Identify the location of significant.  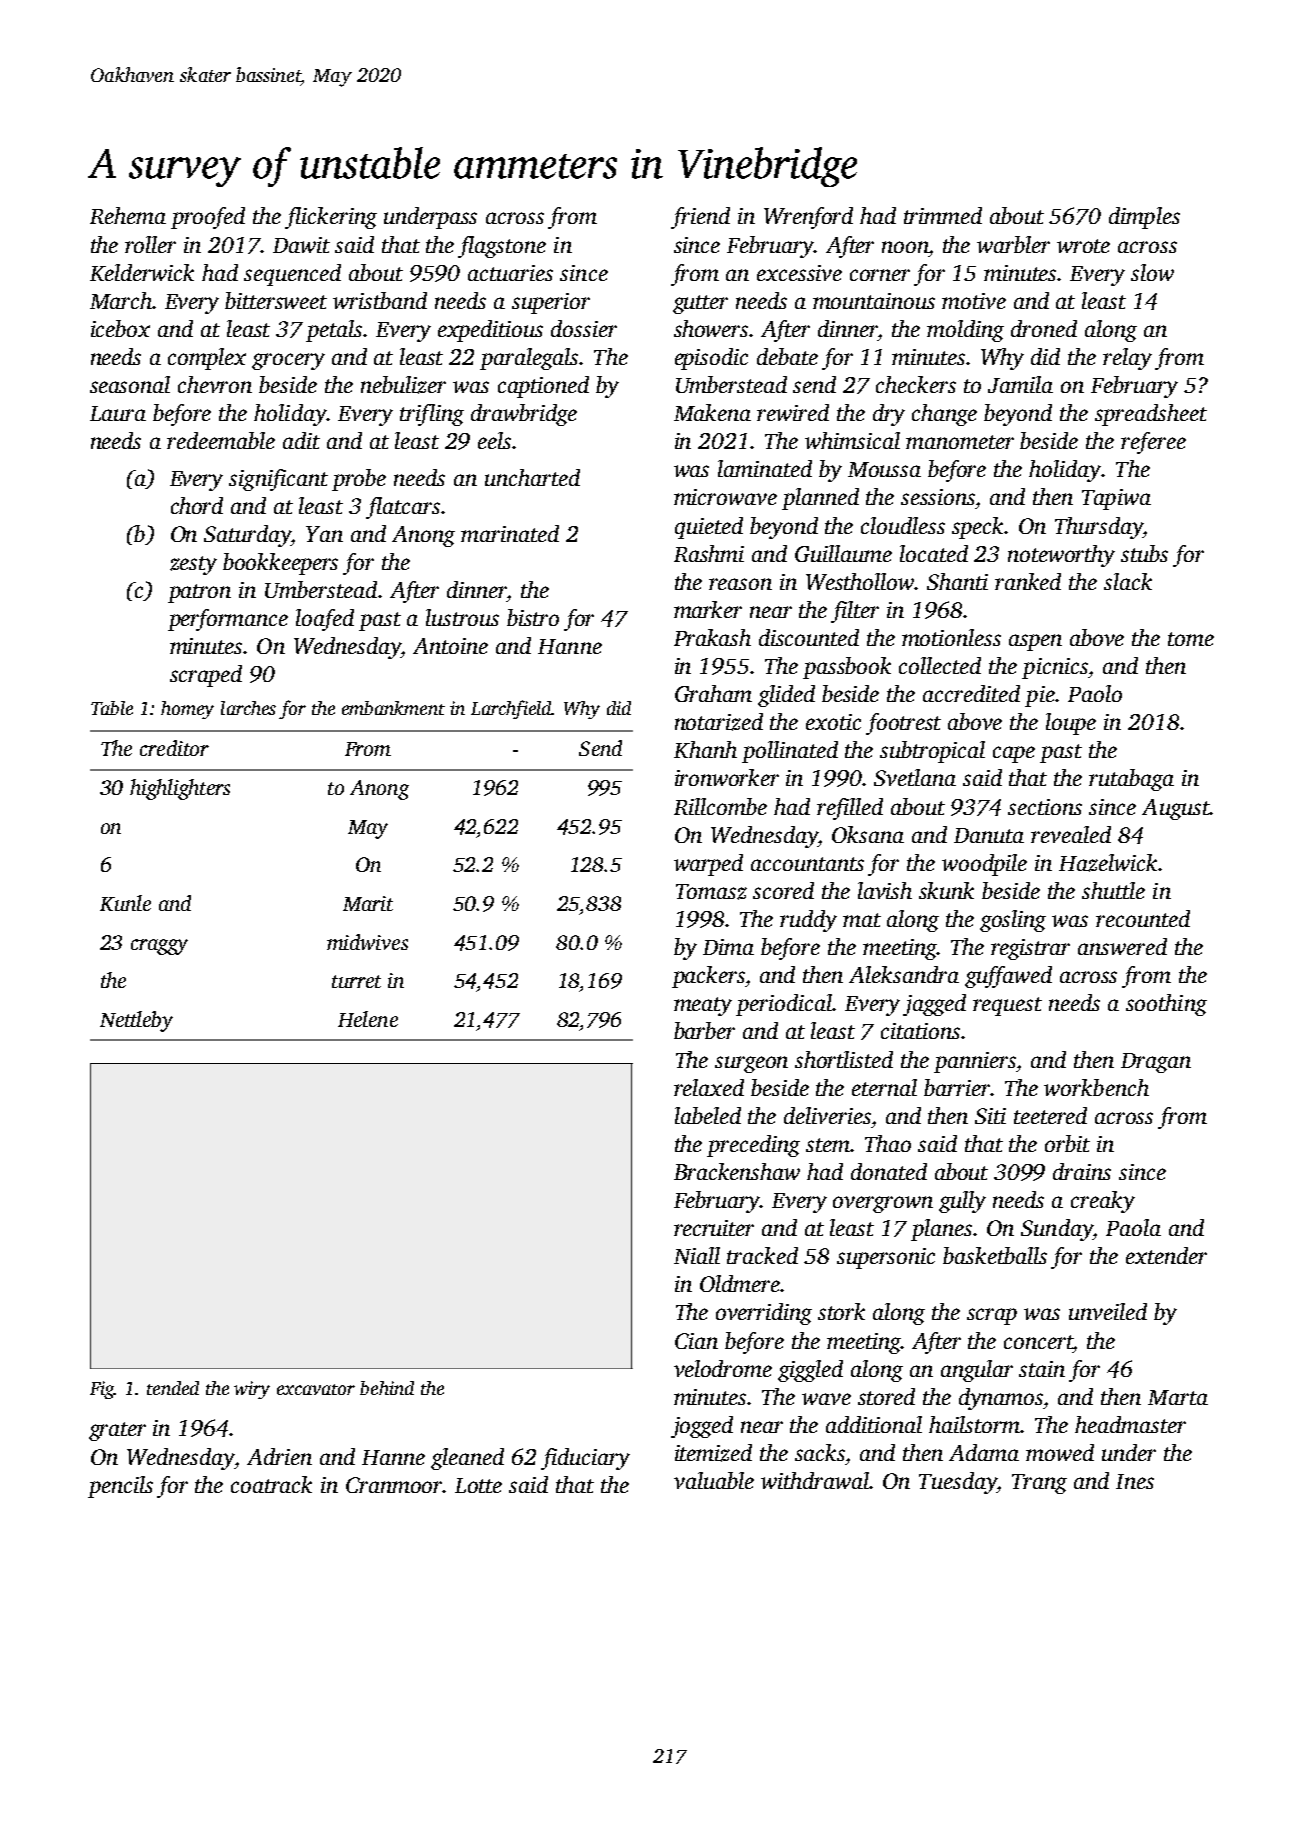
(278, 480).
